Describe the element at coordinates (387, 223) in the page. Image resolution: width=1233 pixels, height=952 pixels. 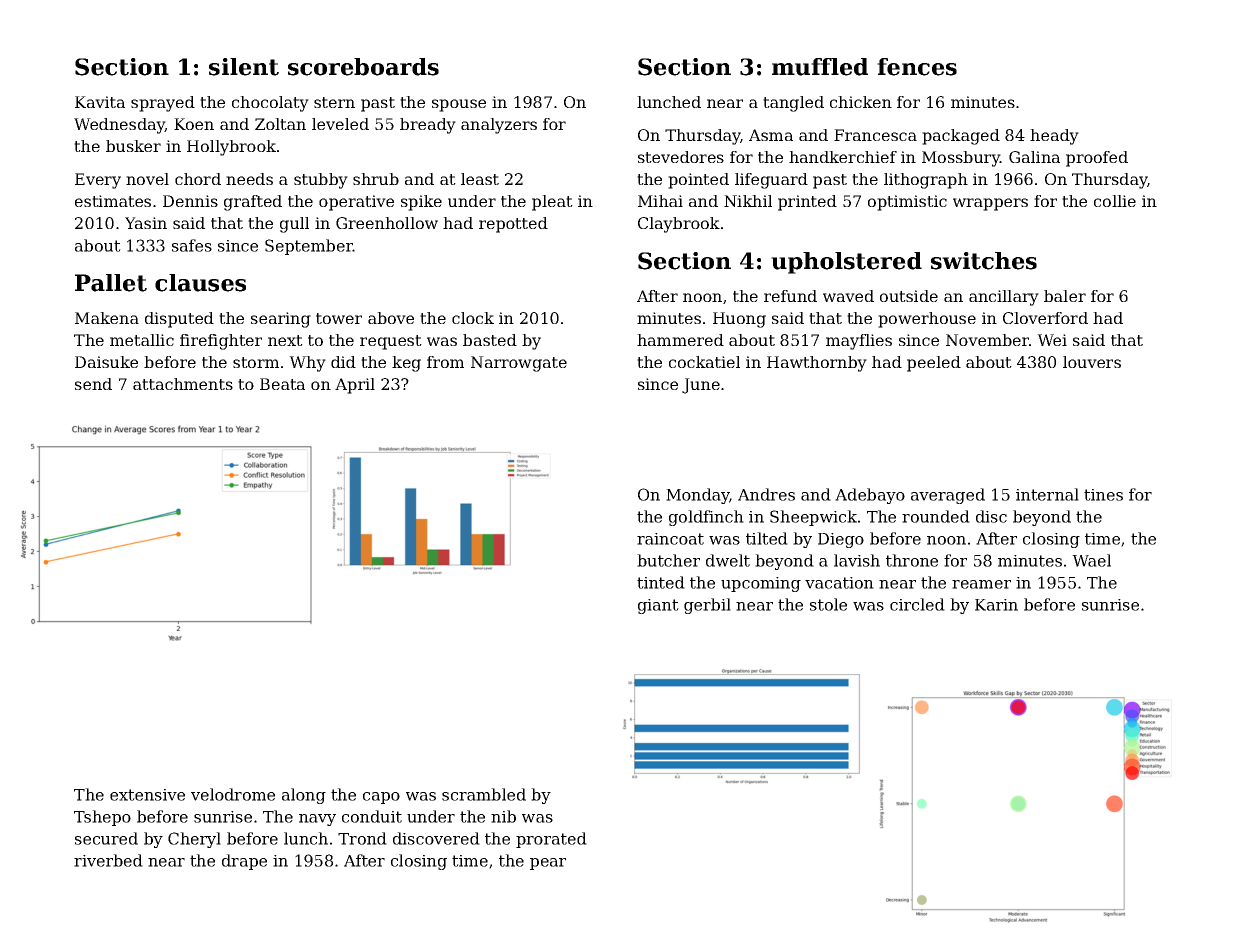
I see `Greenhollow` at that location.
